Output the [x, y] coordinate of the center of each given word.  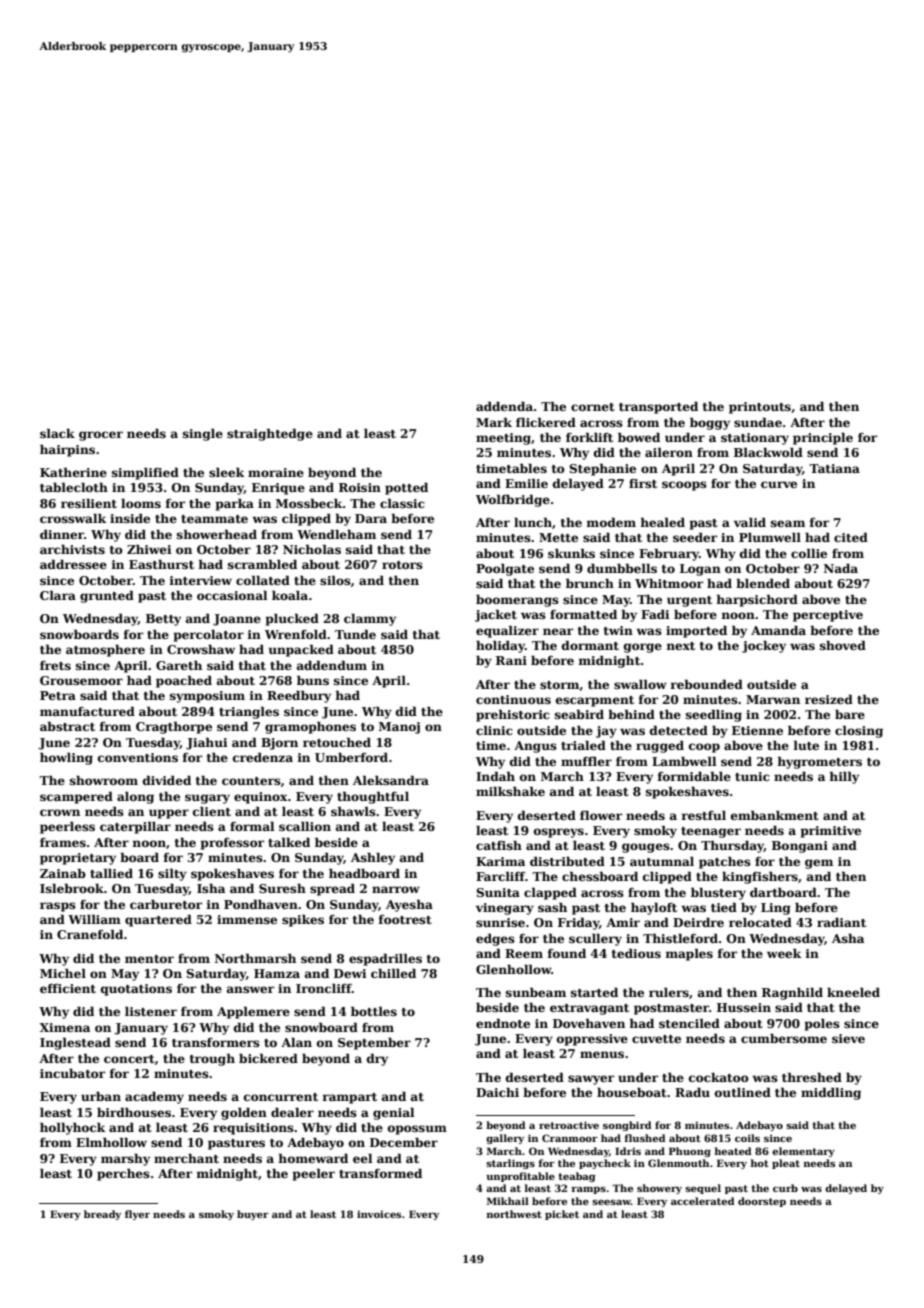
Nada [841, 568]
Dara [371, 518]
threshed [812, 1077]
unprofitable [520, 1177]
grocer [101, 436]
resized [829, 699]
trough [212, 1059]
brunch [590, 583]
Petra [58, 695]
